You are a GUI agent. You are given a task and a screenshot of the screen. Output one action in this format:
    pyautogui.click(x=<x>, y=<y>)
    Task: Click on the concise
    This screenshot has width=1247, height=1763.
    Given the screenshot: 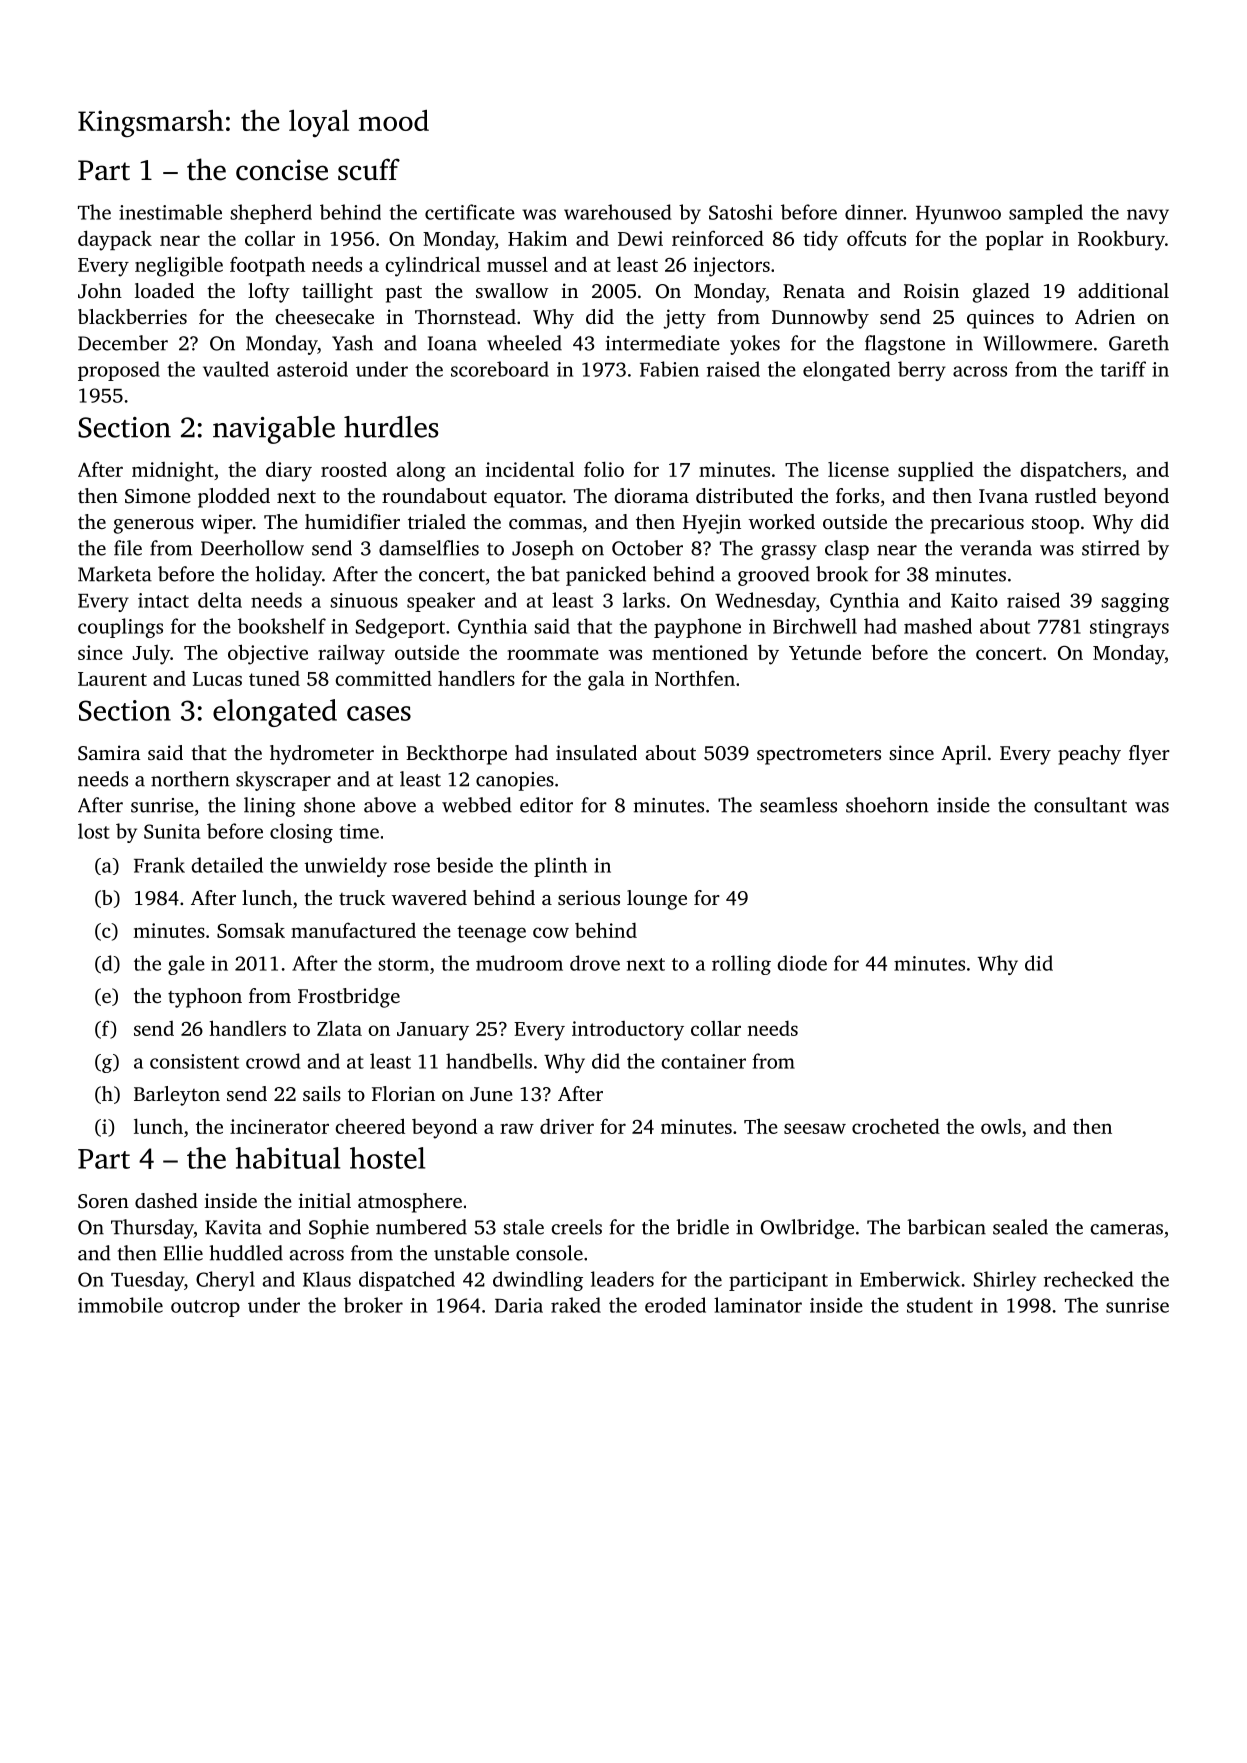 What is the action you would take?
    pyautogui.click(x=282, y=170)
